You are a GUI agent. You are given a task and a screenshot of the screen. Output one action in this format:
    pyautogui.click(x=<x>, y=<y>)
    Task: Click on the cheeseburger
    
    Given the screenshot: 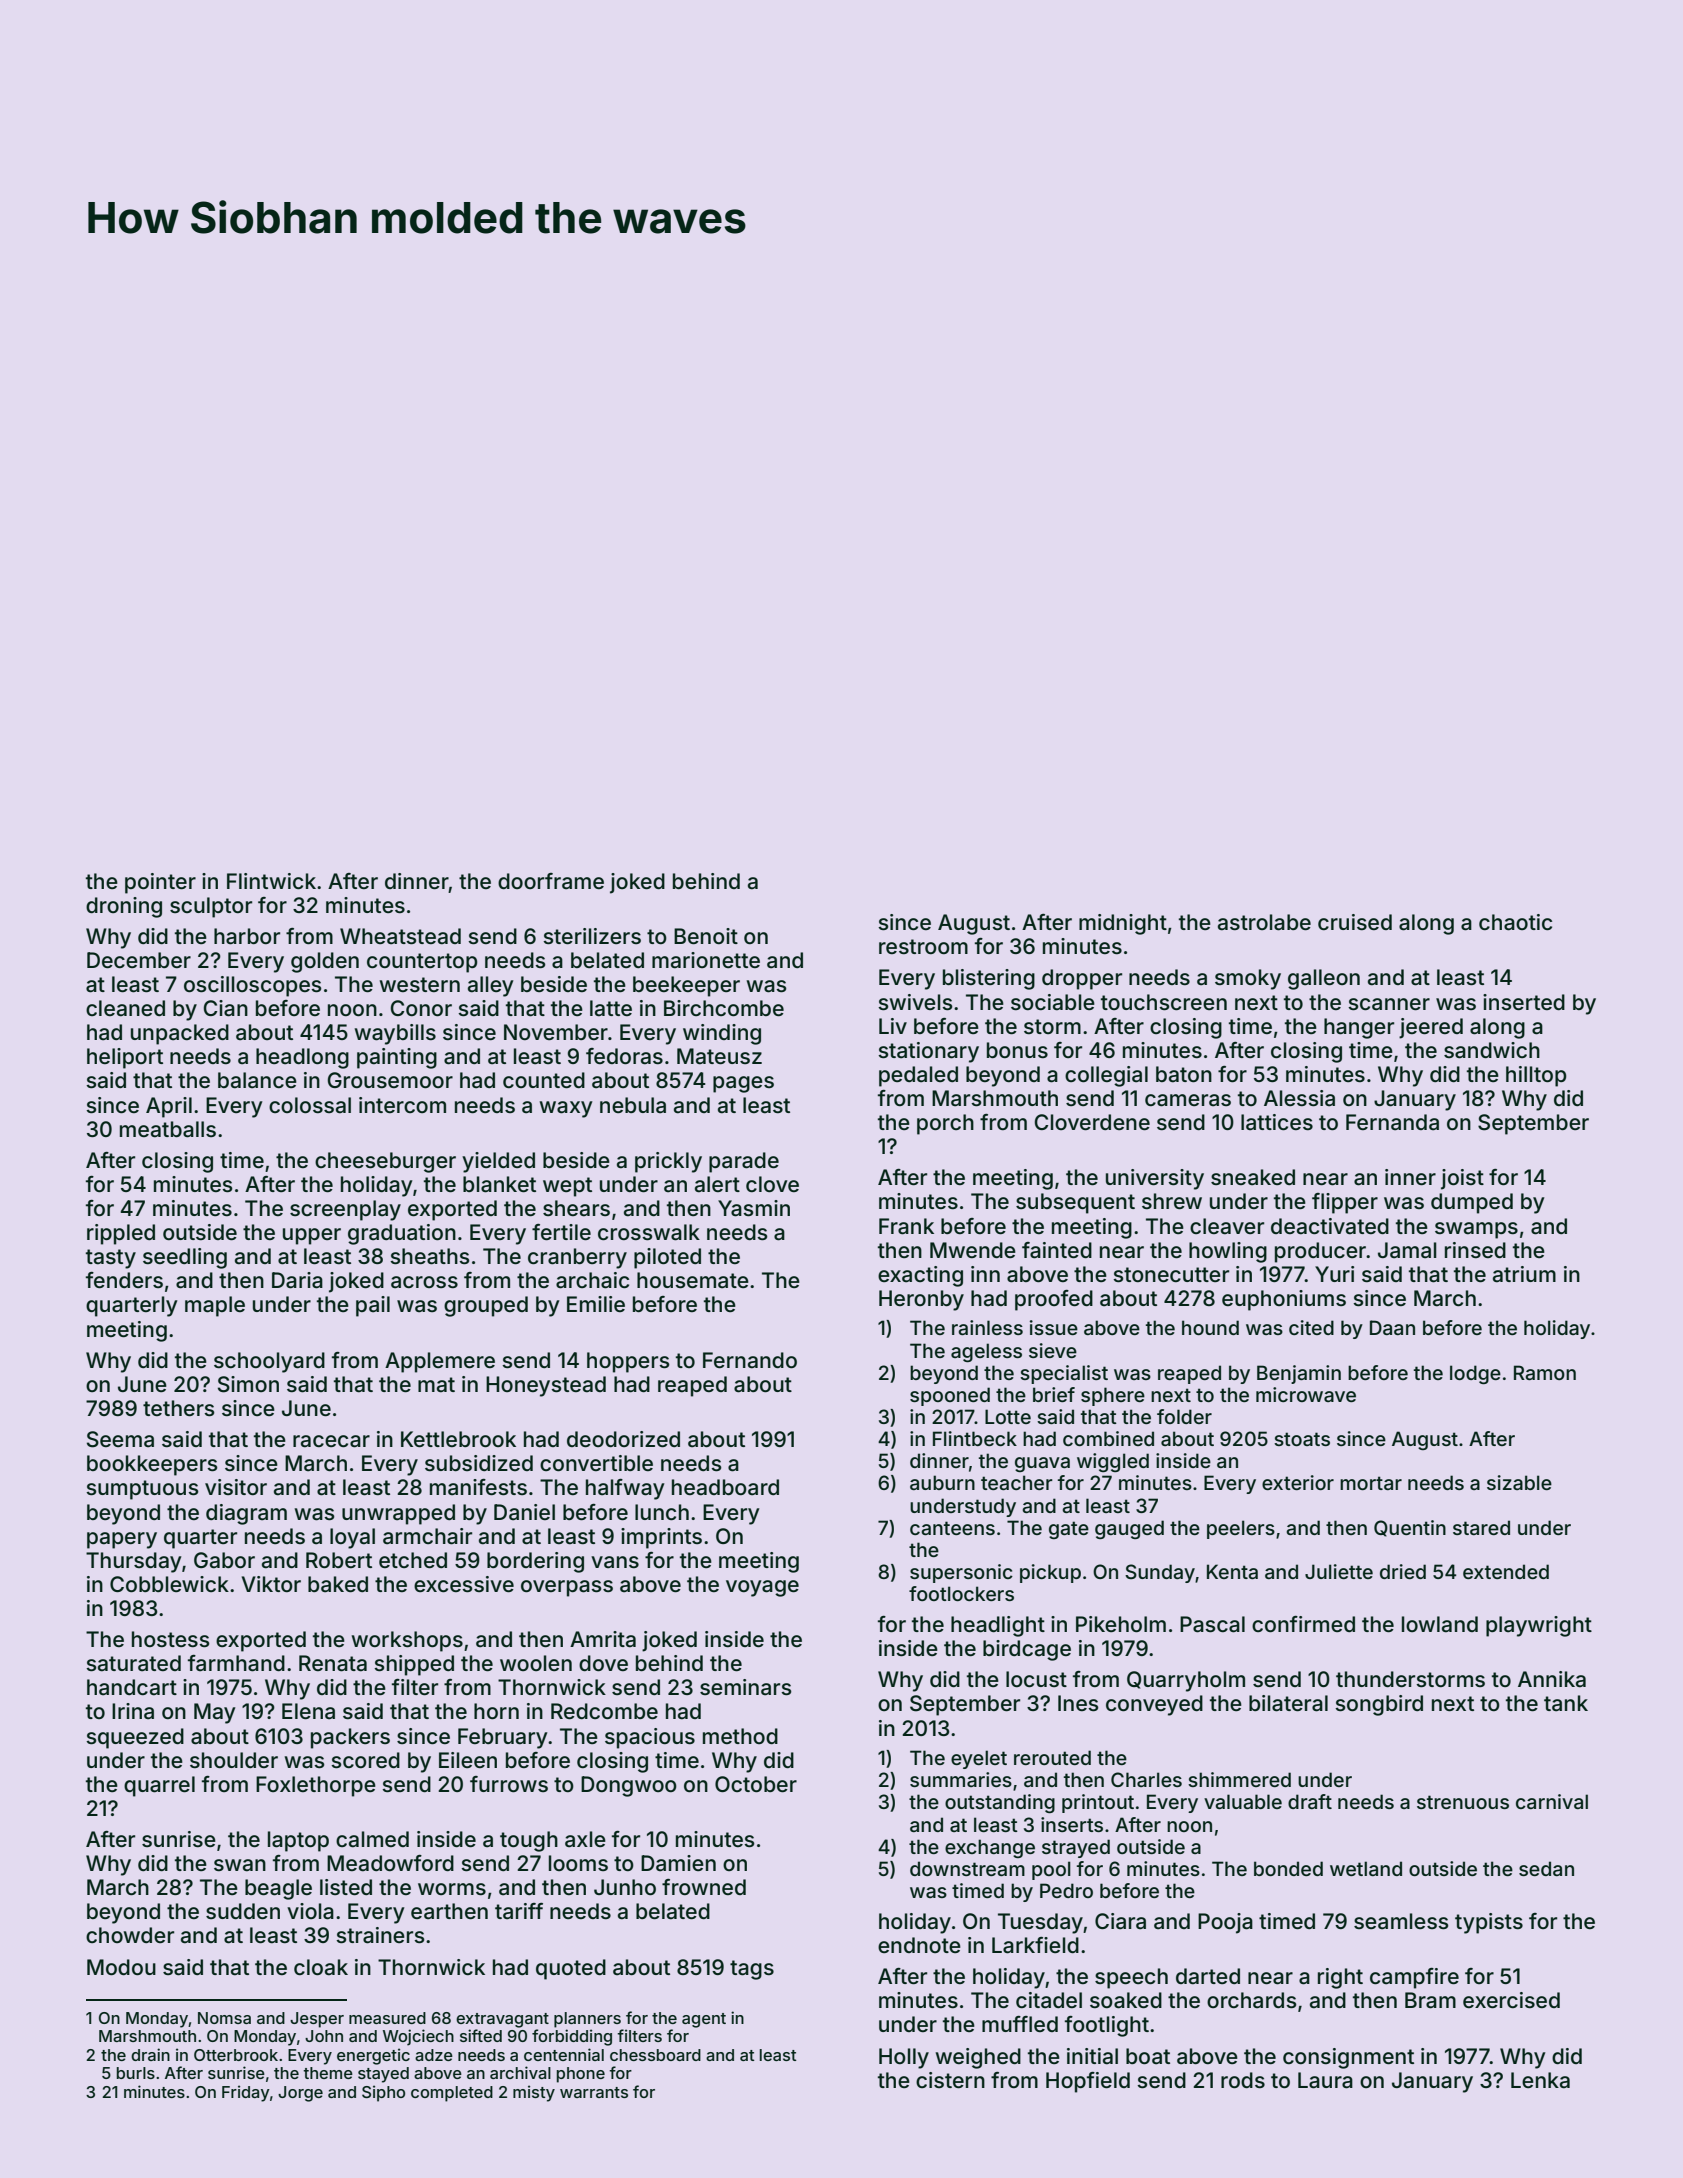 What is the action you would take?
    pyautogui.click(x=385, y=1162)
